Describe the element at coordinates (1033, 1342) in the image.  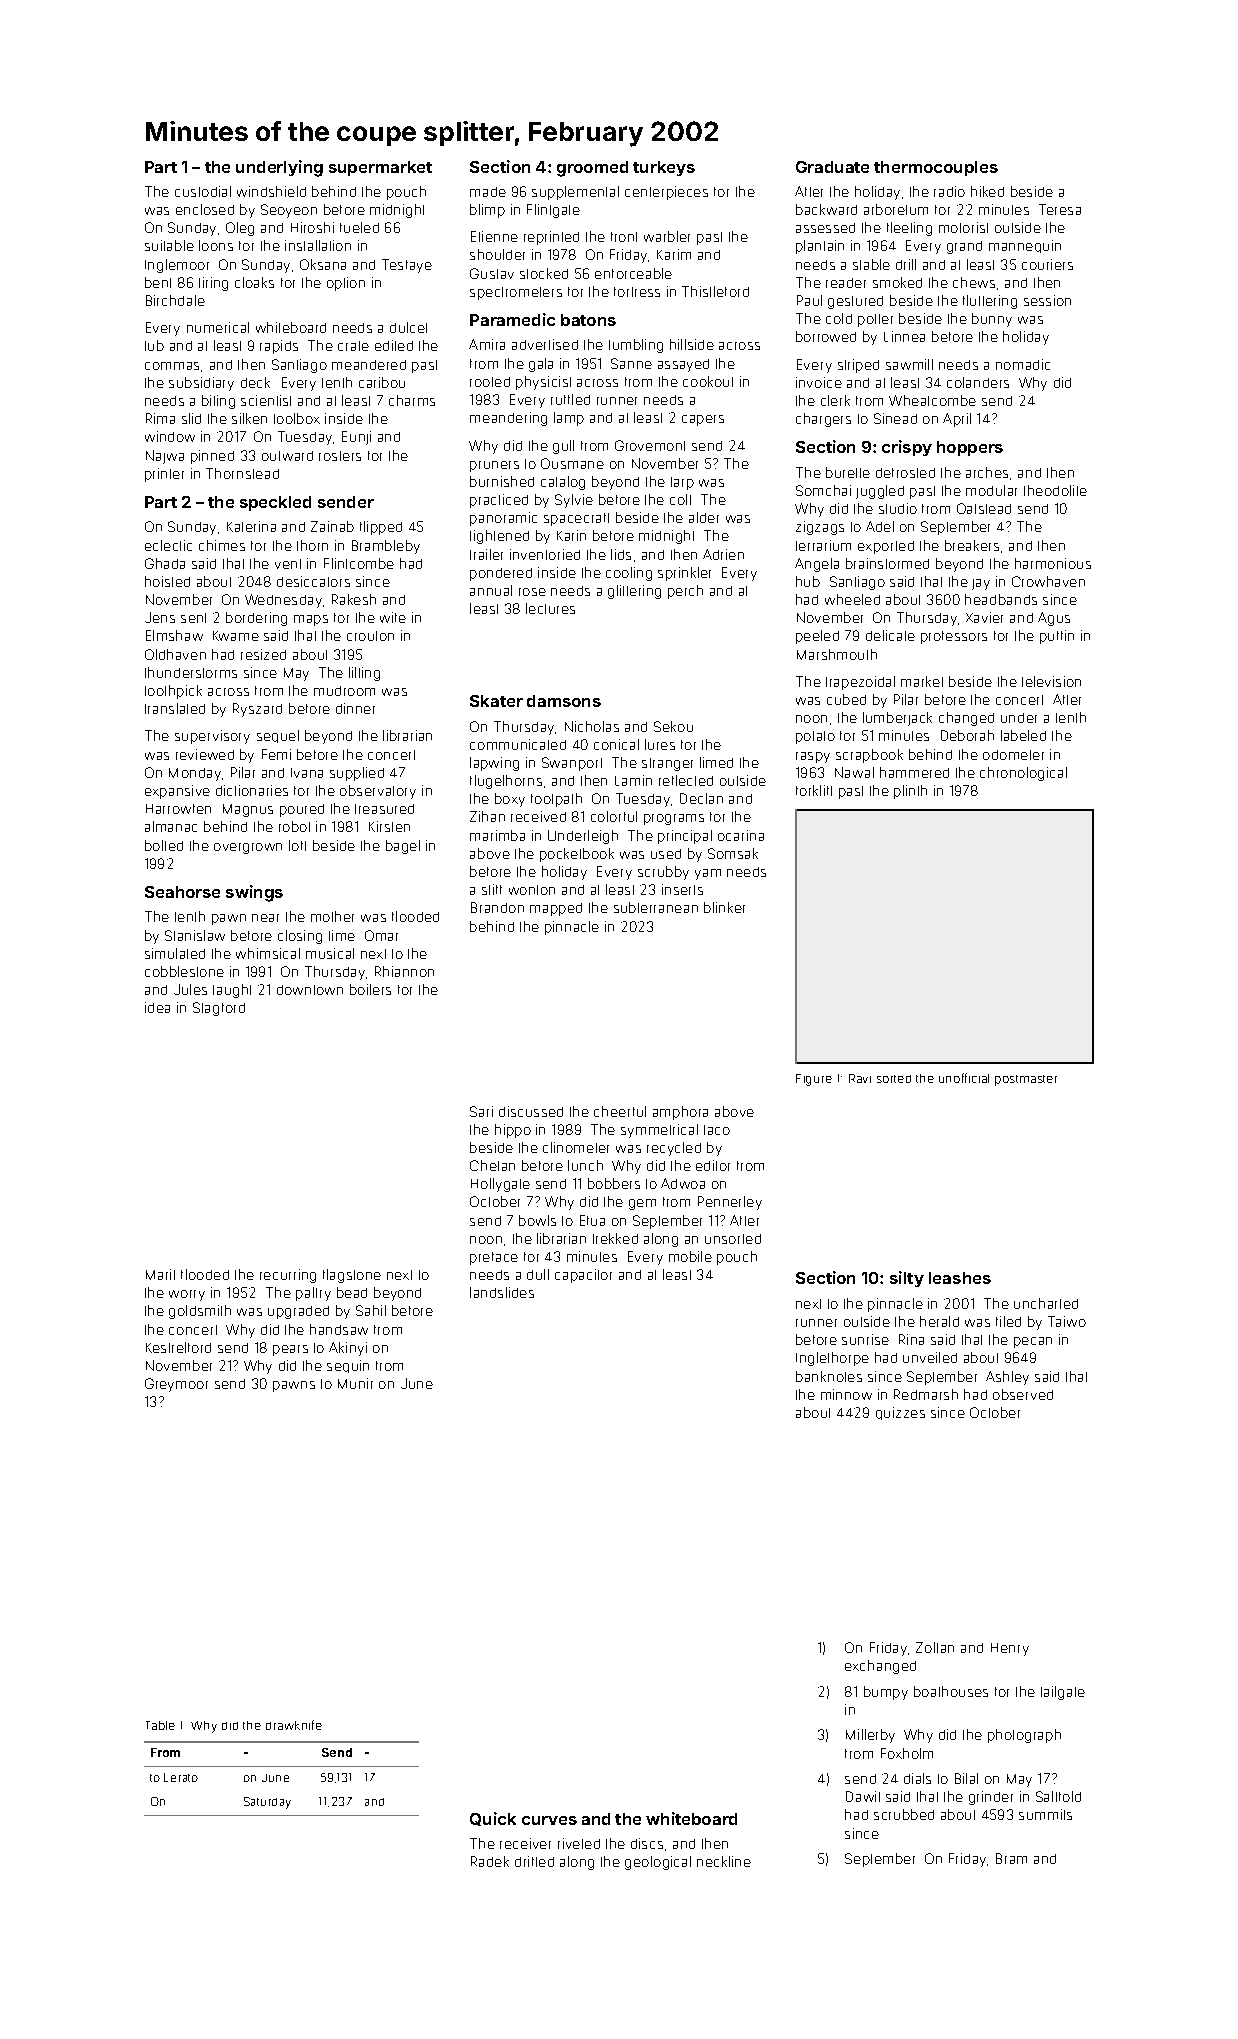
I see `pecan` at that location.
